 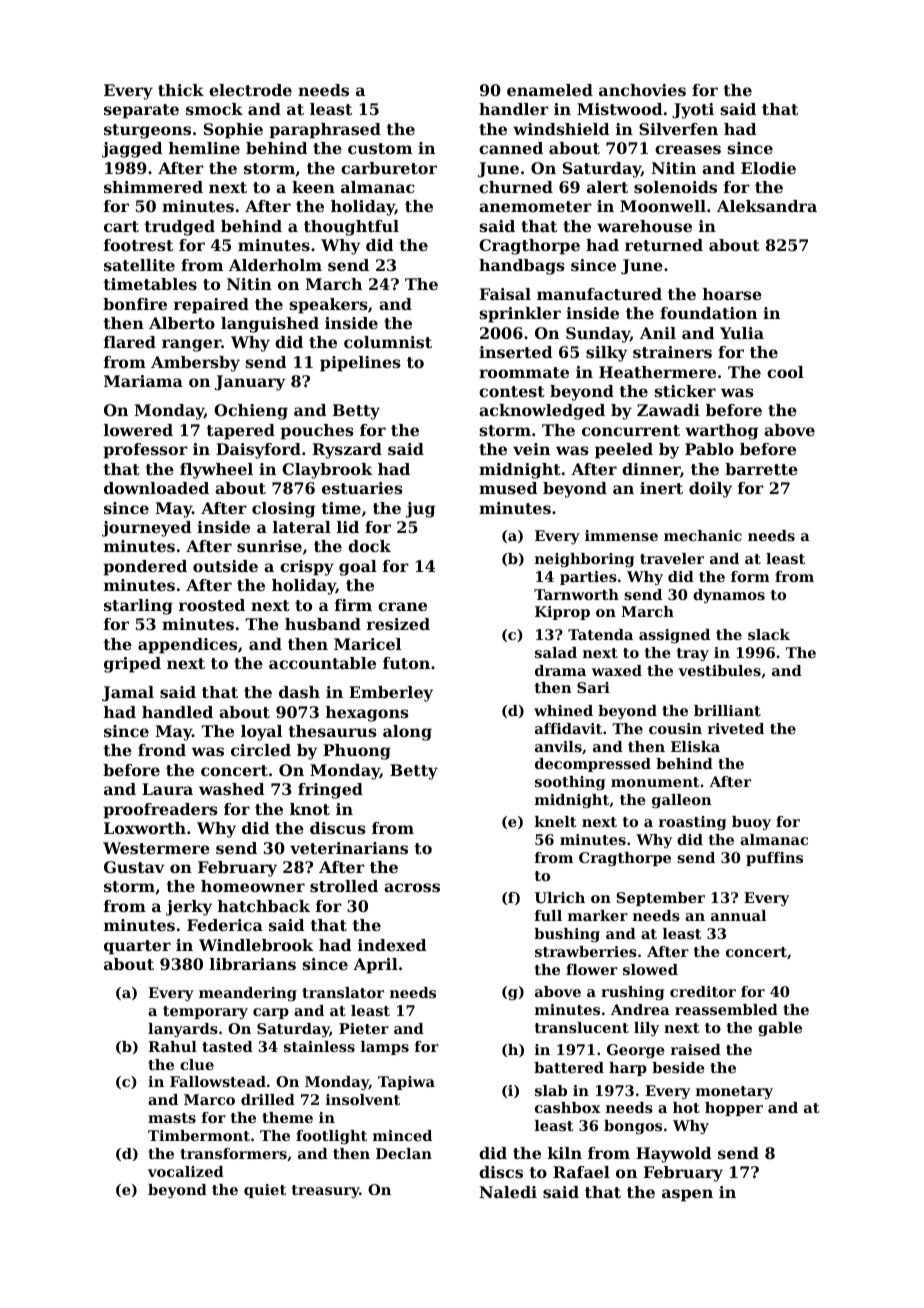 What do you see at coordinates (514, 109) in the screenshot?
I see `handler` at bounding box center [514, 109].
